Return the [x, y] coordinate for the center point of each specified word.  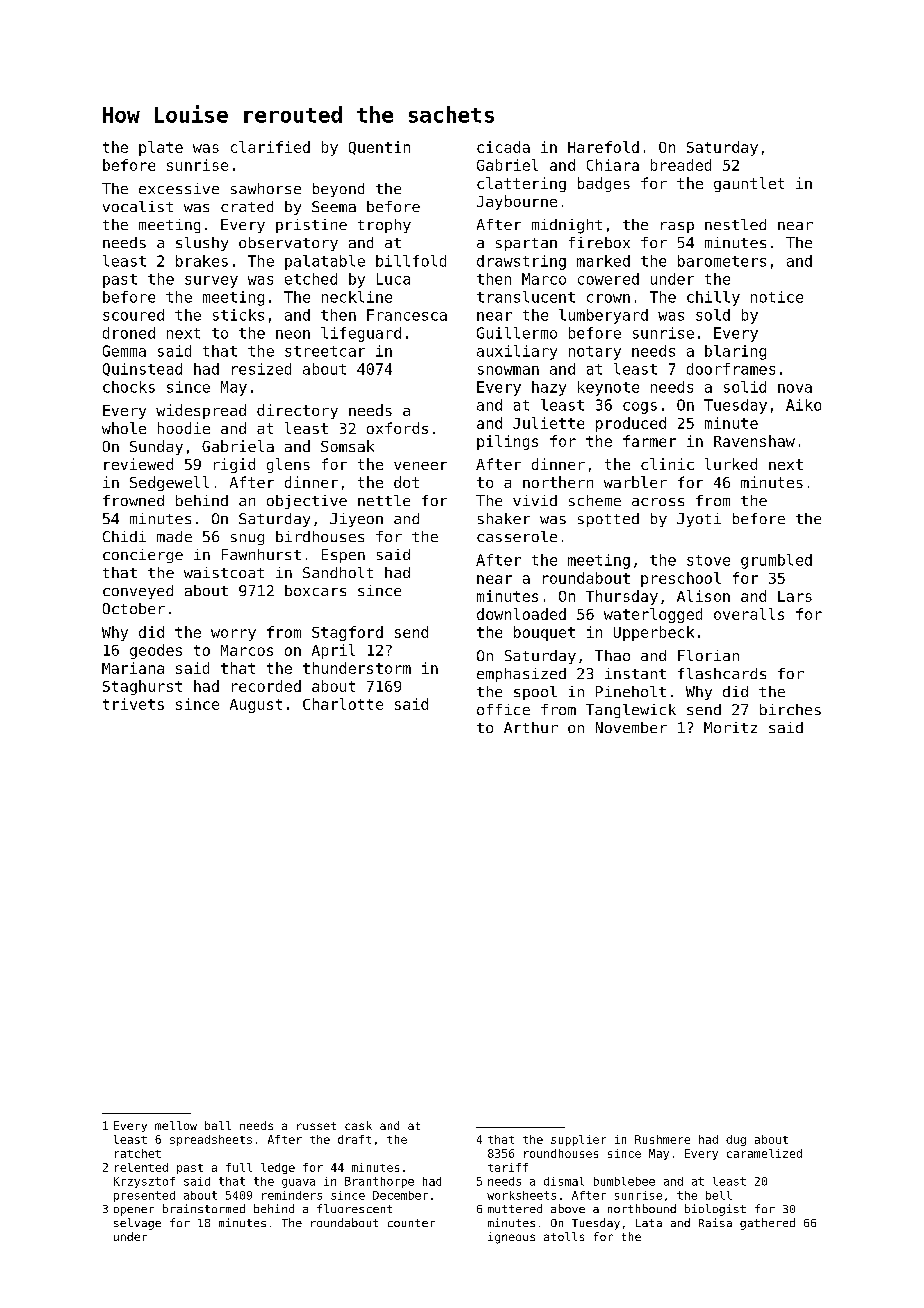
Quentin [379, 148]
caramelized [764, 1153]
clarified [270, 147]
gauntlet [749, 184]
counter [411, 1223]
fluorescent [354, 1208]
